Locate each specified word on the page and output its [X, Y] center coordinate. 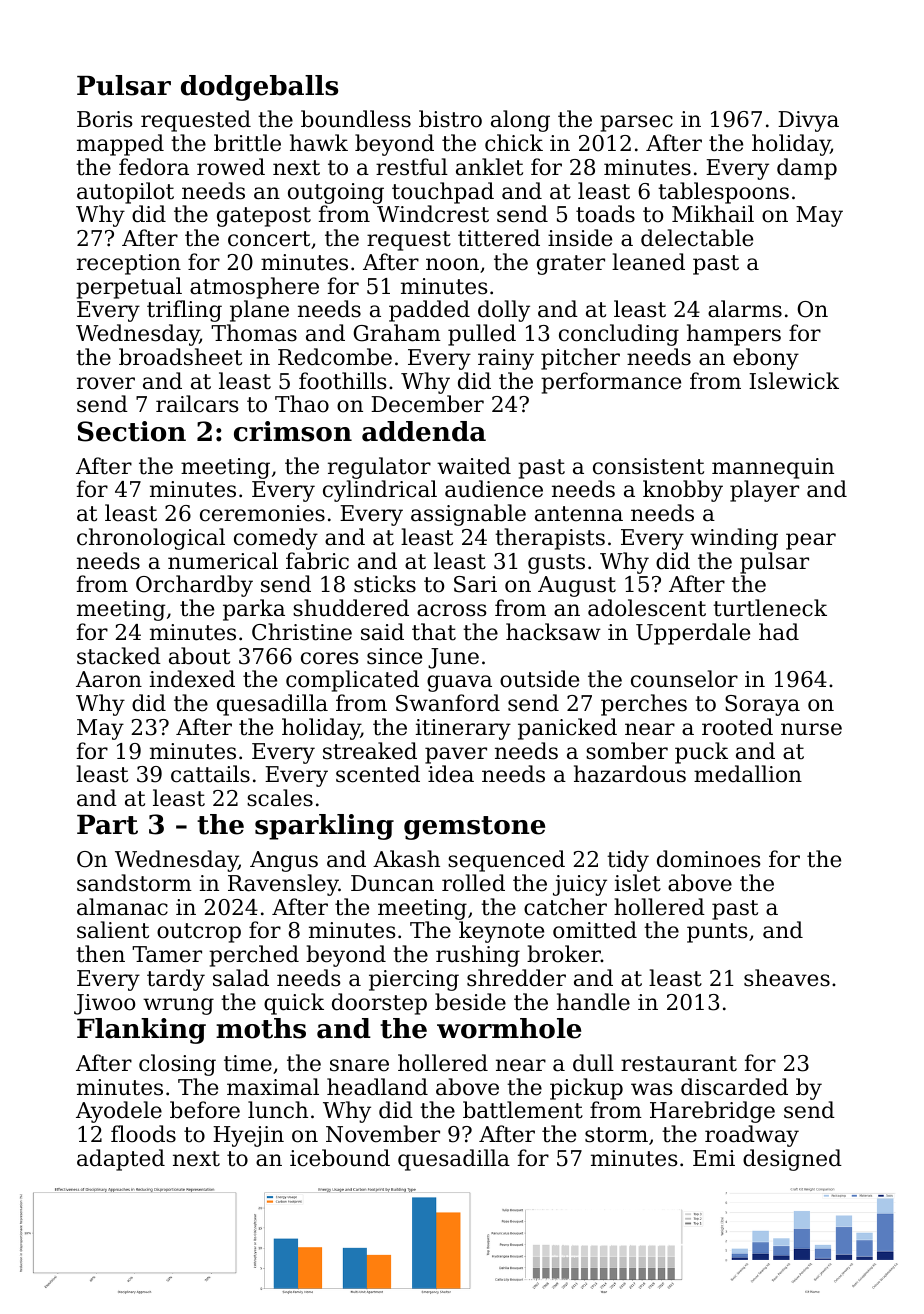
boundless [356, 119]
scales [280, 798]
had [779, 632]
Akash [406, 859]
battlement [523, 1110]
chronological [151, 539]
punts [717, 933]
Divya [808, 121]
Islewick [794, 381]
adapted [121, 1160]
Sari [475, 584]
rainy [506, 359]
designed [792, 1160]
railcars [197, 404]
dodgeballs [259, 88]
